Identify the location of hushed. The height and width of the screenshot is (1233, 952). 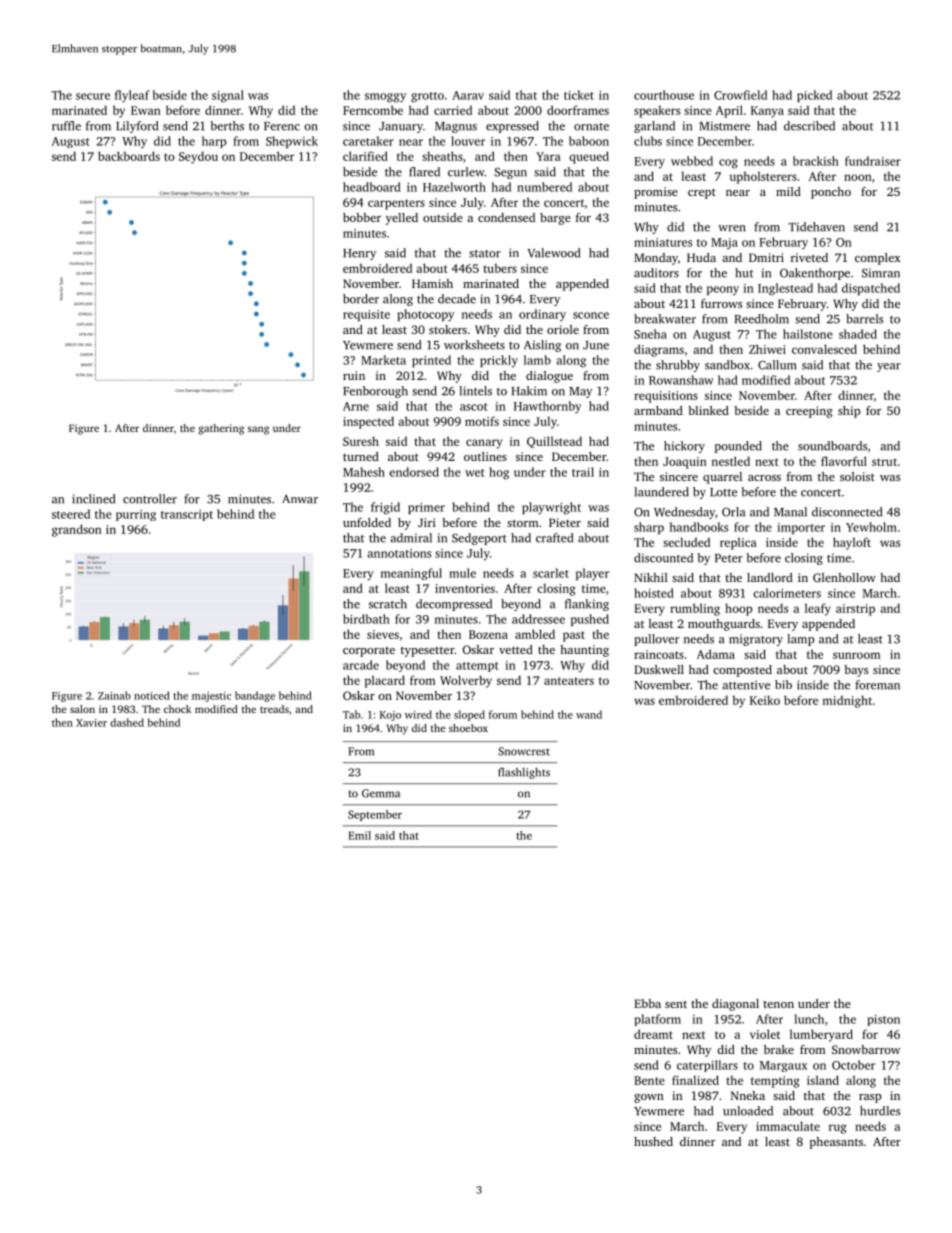
(653, 1141).
